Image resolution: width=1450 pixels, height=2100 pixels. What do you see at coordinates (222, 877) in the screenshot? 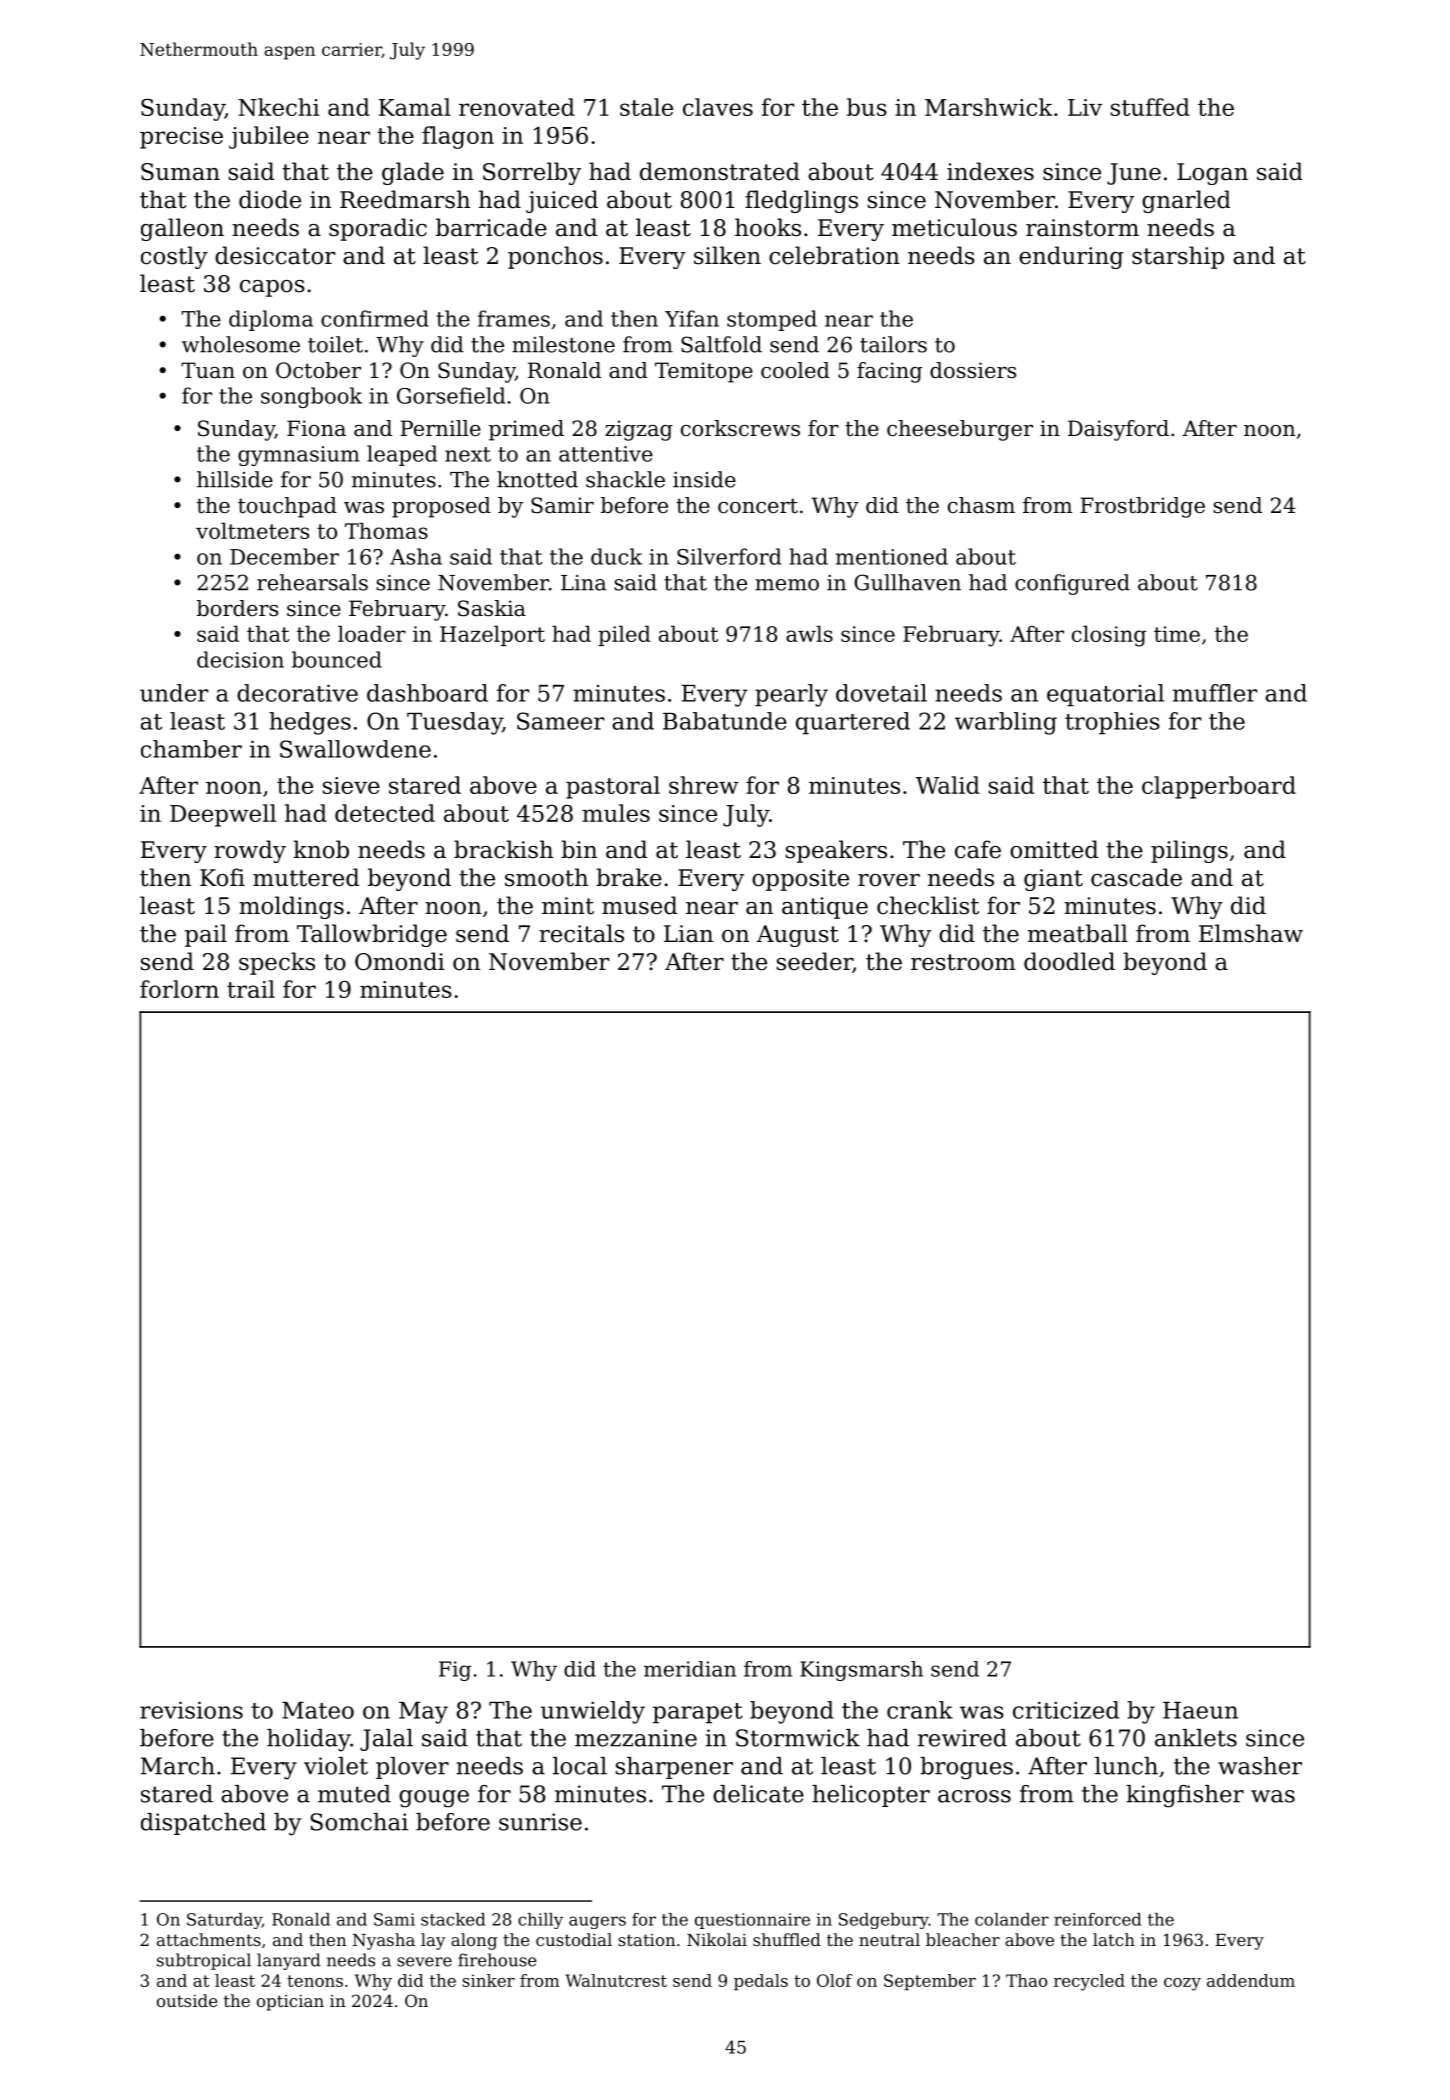
I see `Kofi` at bounding box center [222, 877].
